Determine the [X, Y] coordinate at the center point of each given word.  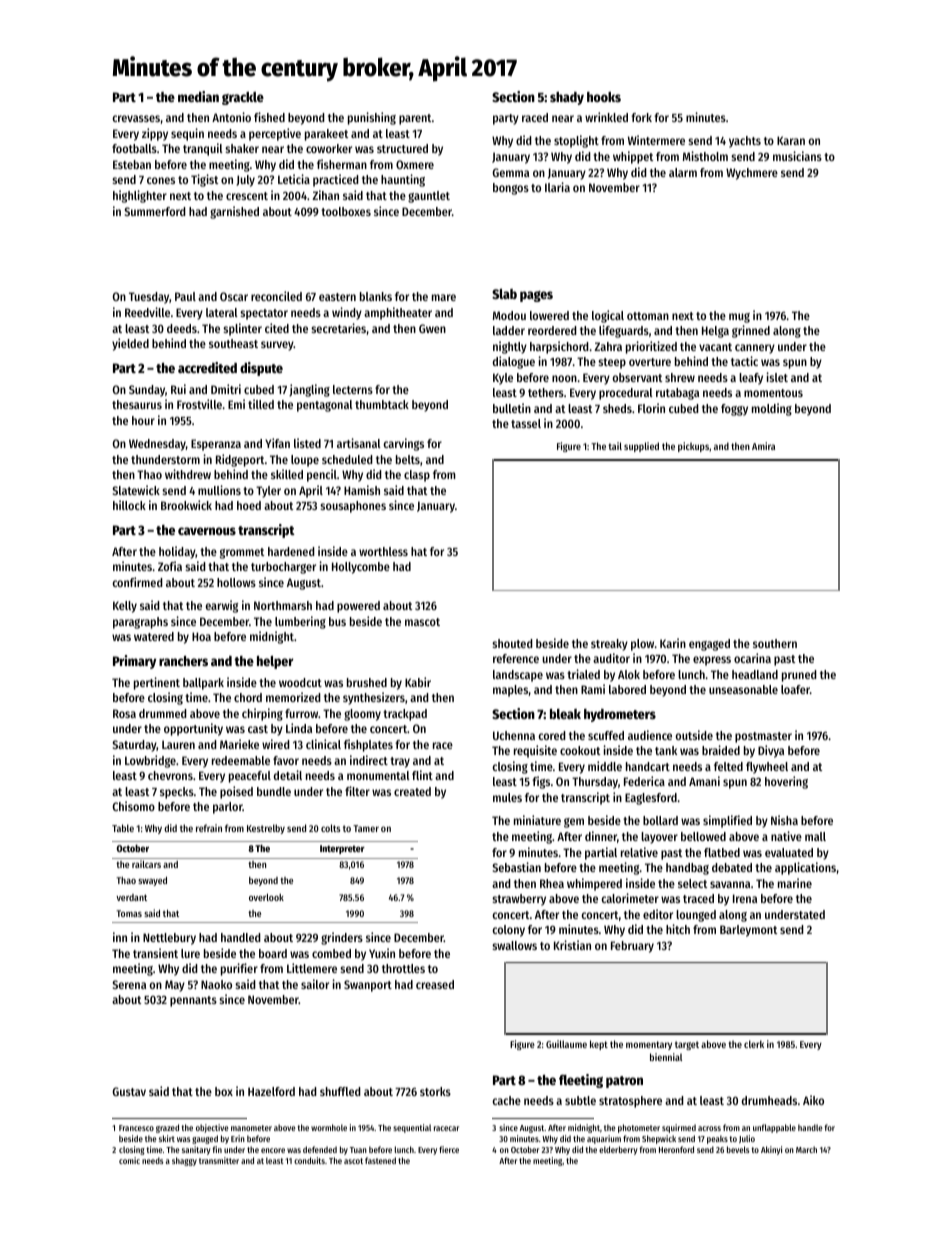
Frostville [199, 404]
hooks [604, 97]
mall [815, 836]
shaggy [184, 1161]
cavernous [207, 531]
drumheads [769, 1100]
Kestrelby [266, 829]
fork [641, 117]
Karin [673, 643]
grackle [243, 98]
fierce [449, 1149]
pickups [693, 447]
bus [337, 621]
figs [541, 782]
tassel [526, 423]
